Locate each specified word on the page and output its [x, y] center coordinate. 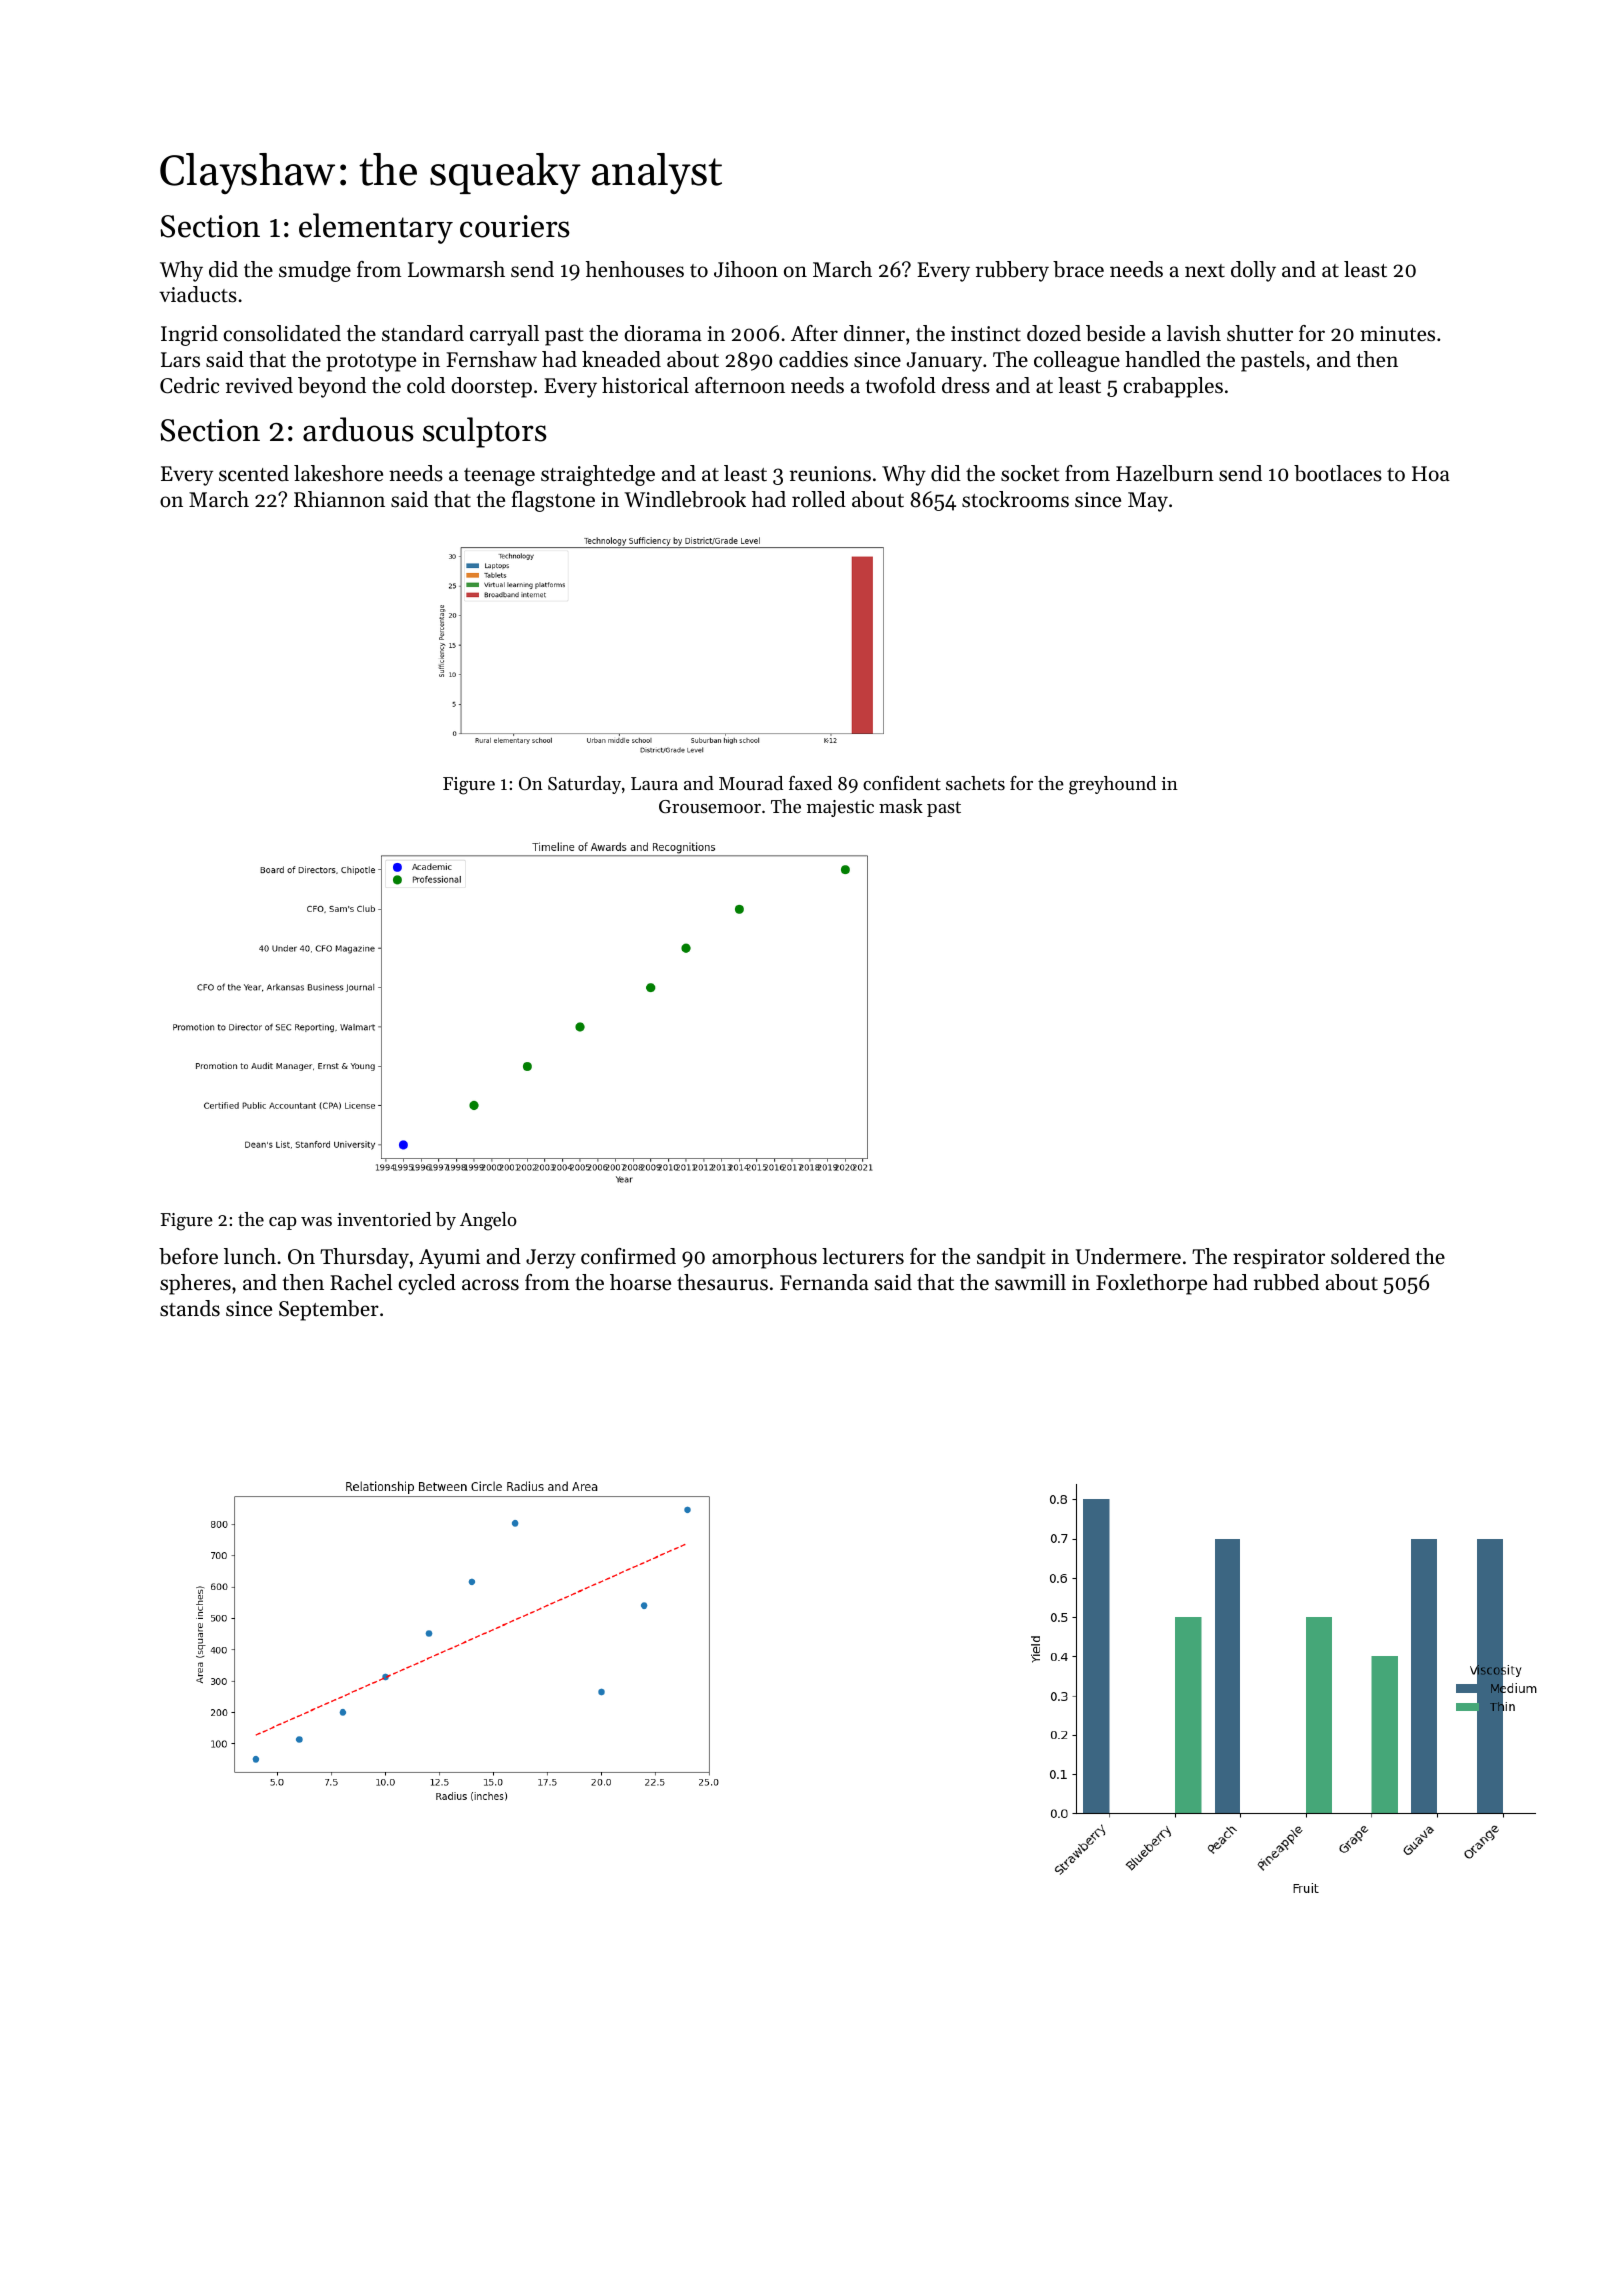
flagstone [553, 501]
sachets [975, 783]
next [1205, 271]
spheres [195, 1284]
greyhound [1112, 785]
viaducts [198, 294]
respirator [1279, 1259]
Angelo [488, 1221]
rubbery [1012, 271]
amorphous [764, 1258]
